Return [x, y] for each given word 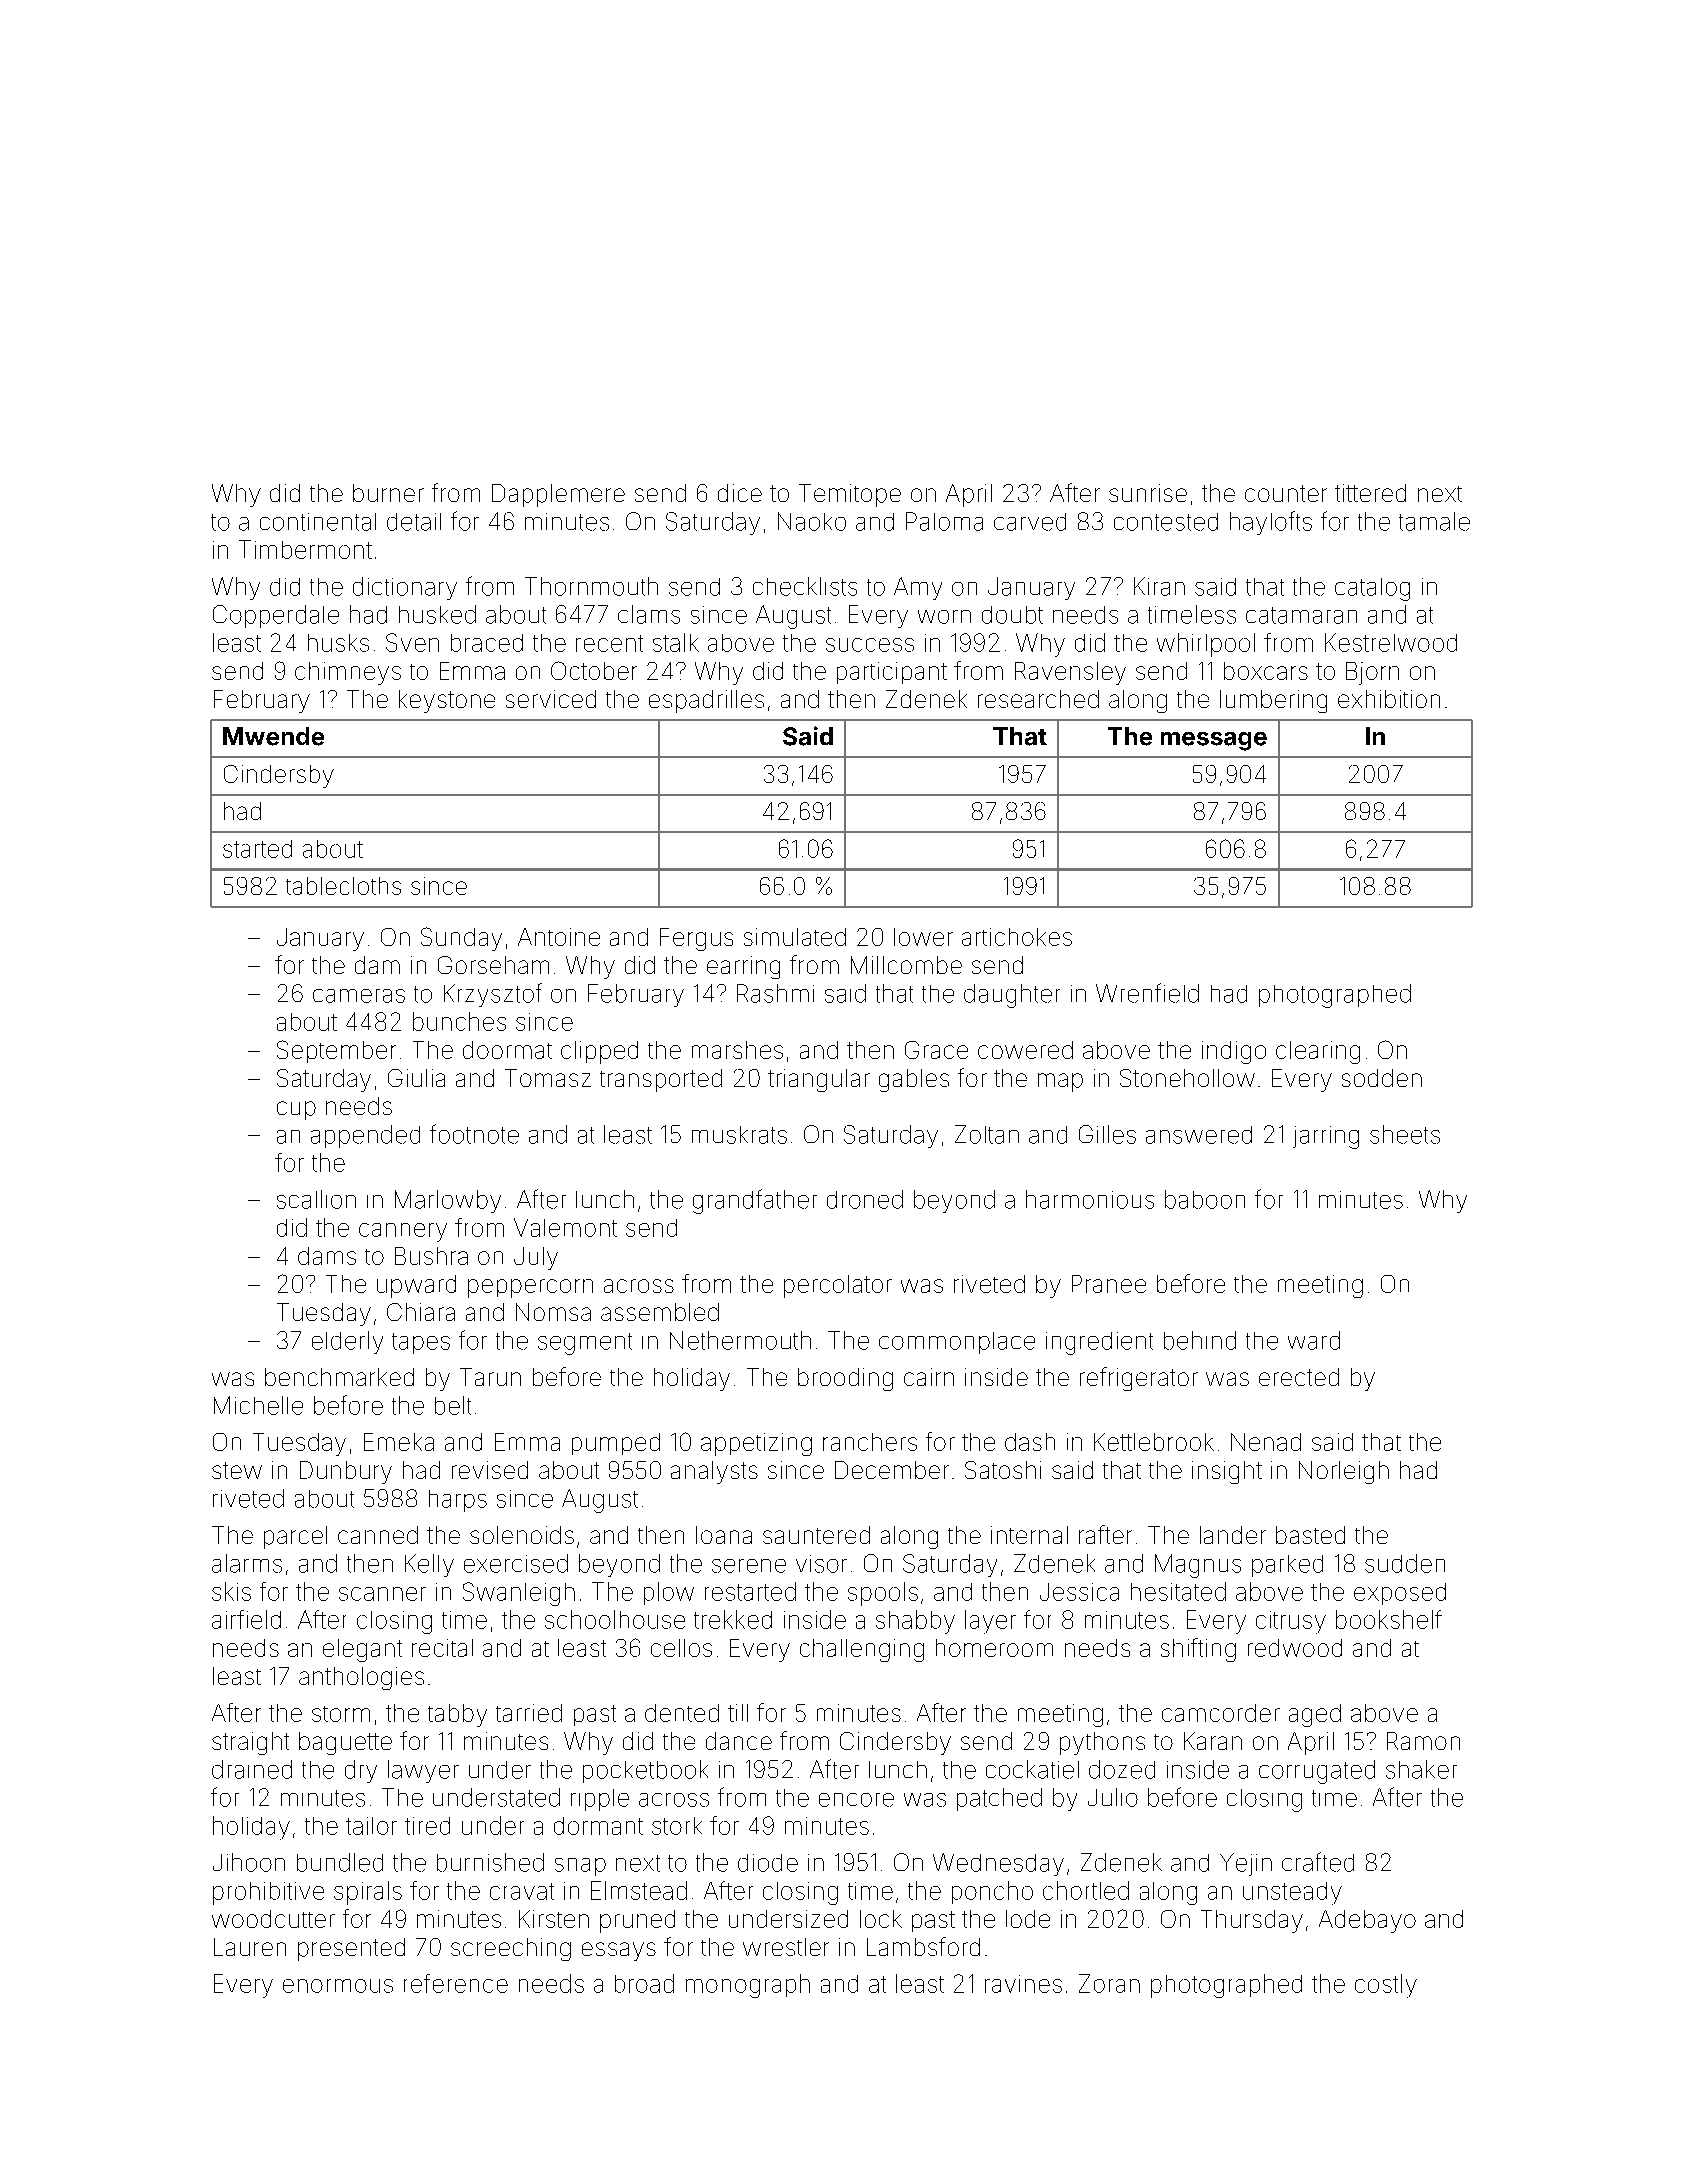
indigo [1234, 1052]
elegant [362, 1650]
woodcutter [273, 1919]
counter [1286, 493]
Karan [1213, 1741]
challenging [862, 1650]
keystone [447, 701]
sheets [1405, 1134]
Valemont [565, 1227]
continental [318, 522]
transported [661, 1080]
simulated [795, 937]
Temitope [850, 495]
